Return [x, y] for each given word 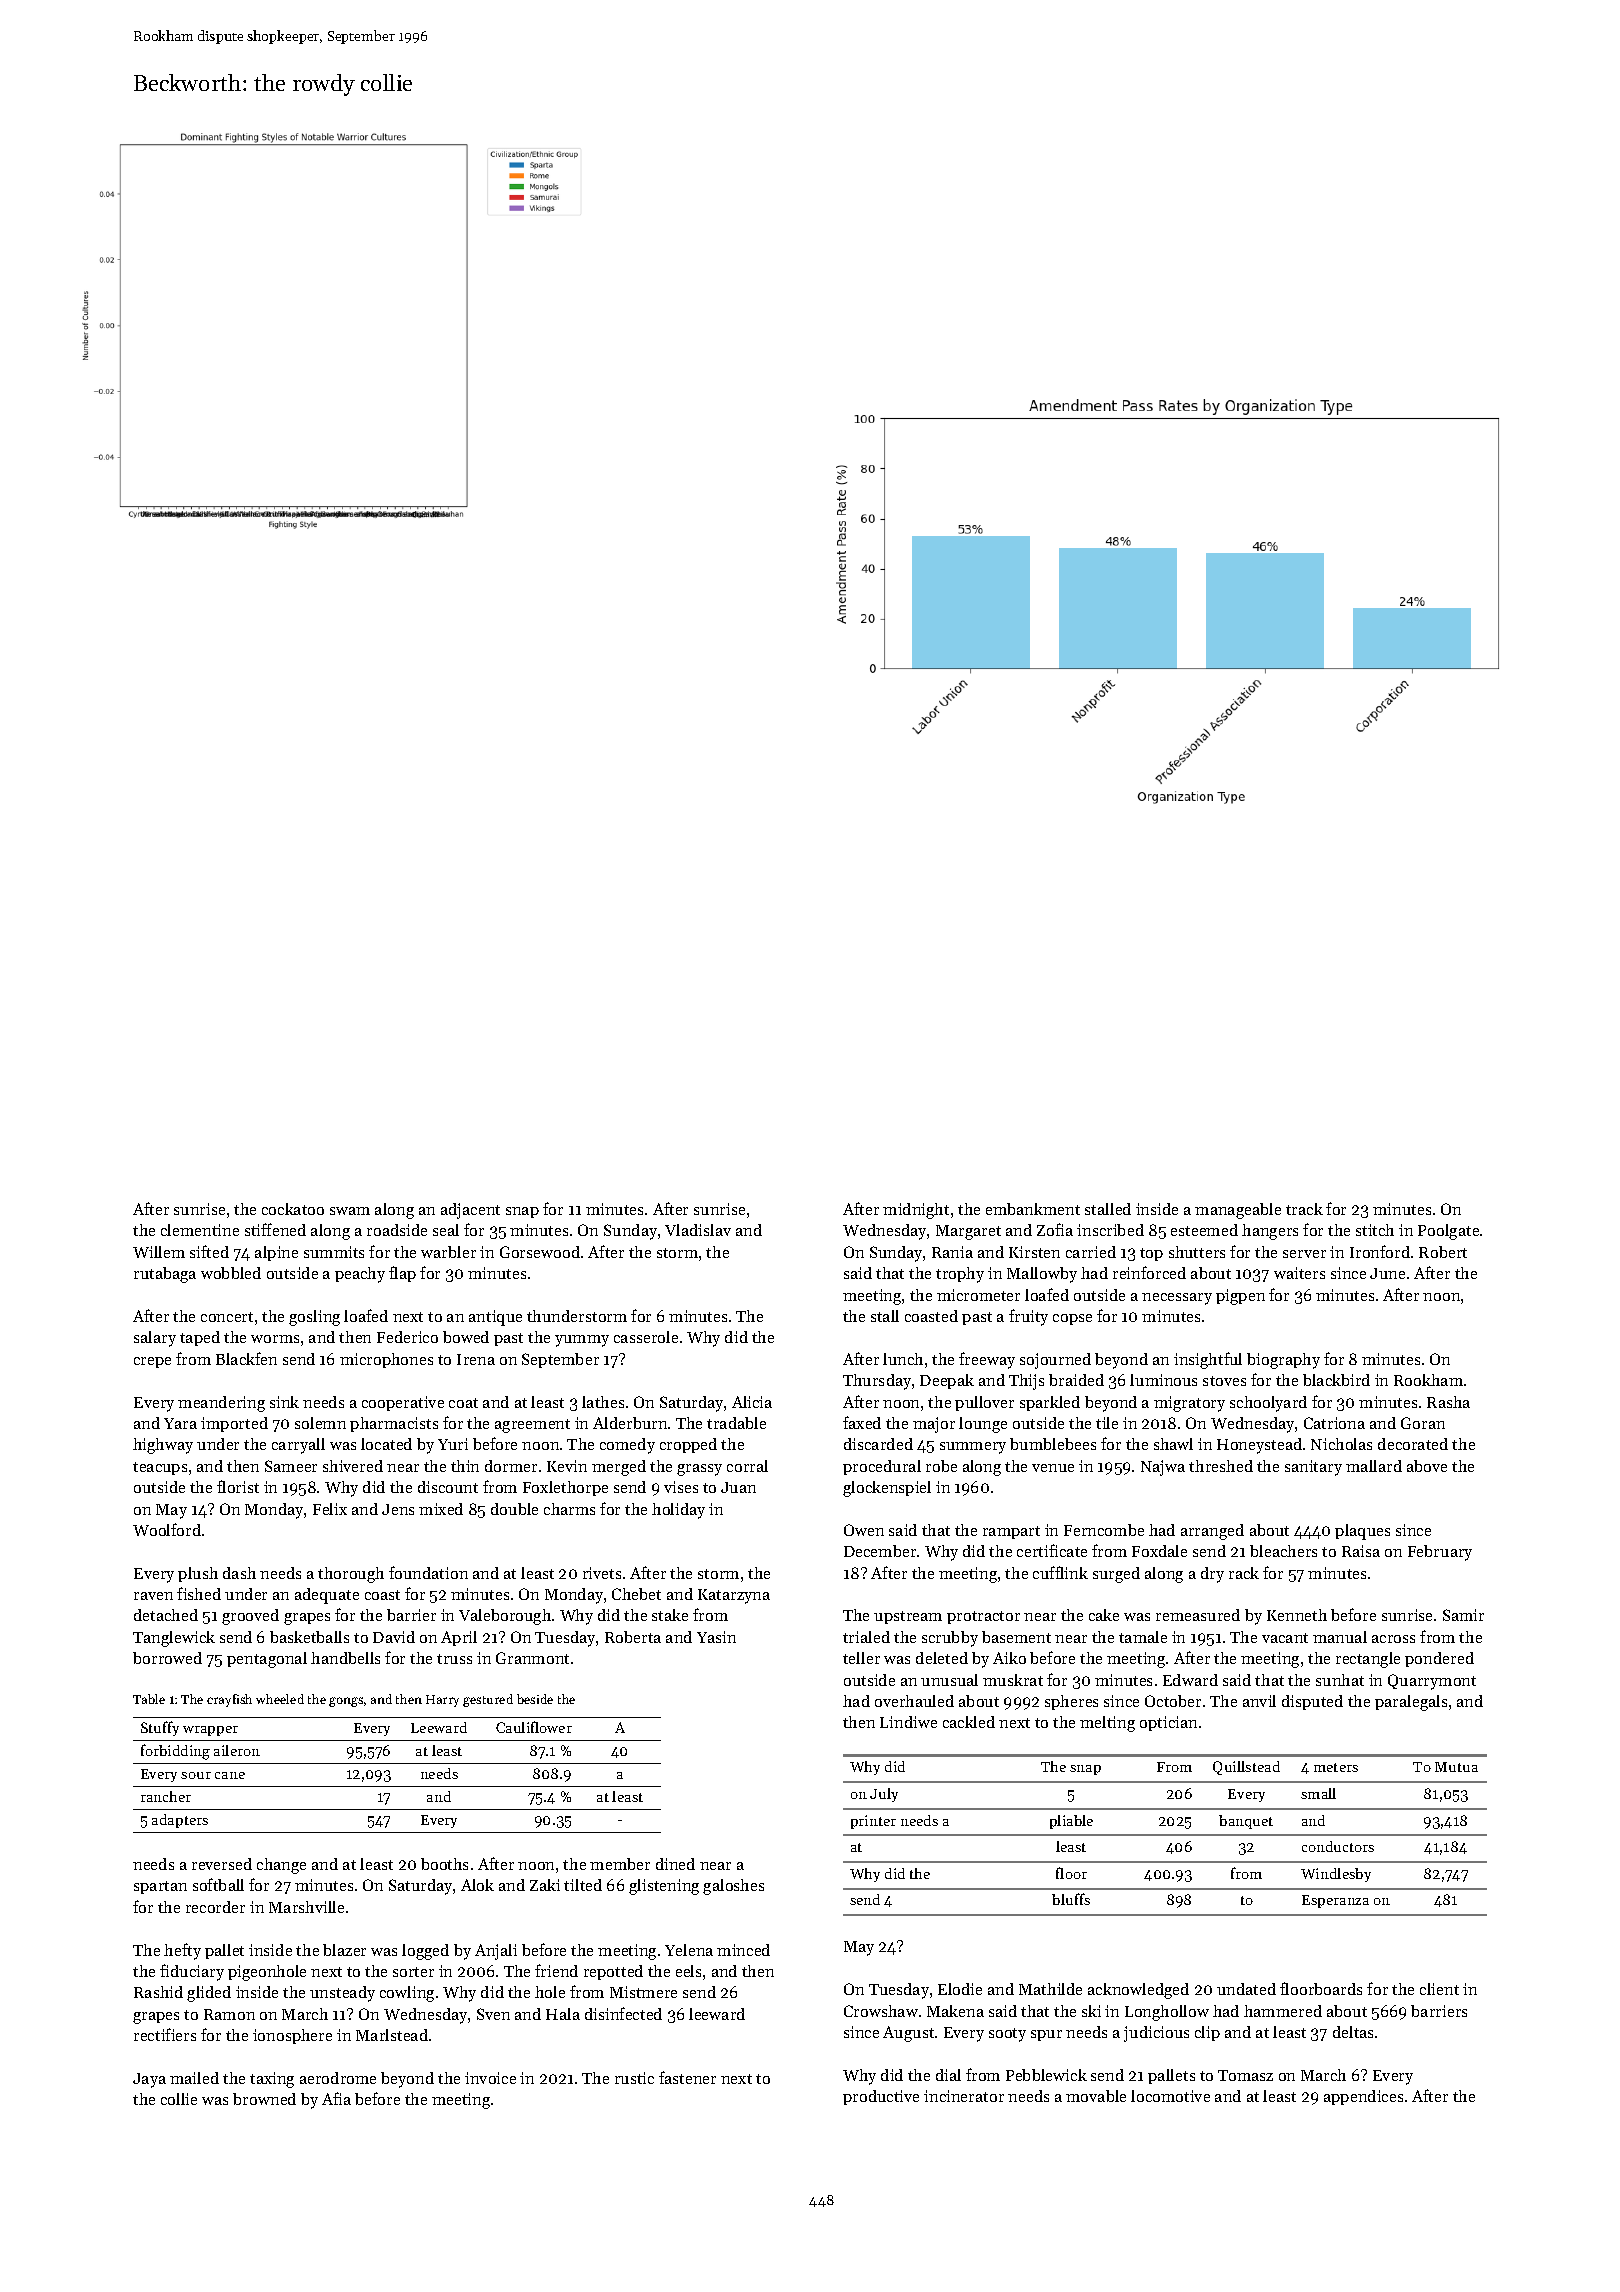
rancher [166, 1796]
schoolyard [1268, 1404]
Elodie [960, 1989]
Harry [442, 1701]
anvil [1259, 1701]
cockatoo [293, 1209]
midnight [916, 1211]
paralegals [1411, 1703]
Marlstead [392, 2035]
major [934, 1425]
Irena [476, 1359]
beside [535, 1699]
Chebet [636, 1594]
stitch [1375, 1230]
